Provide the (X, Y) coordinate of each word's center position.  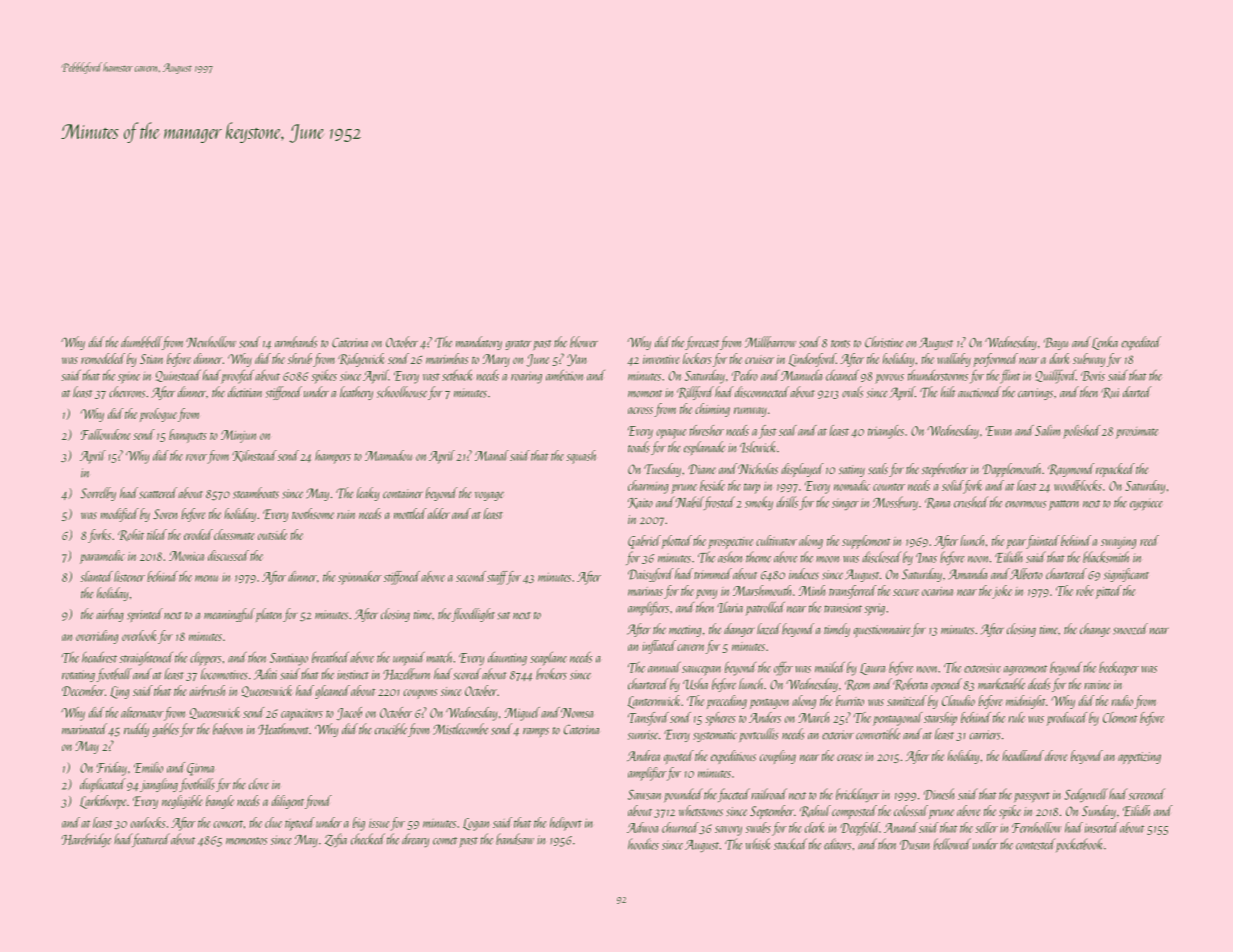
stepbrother (945, 470)
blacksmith (1106, 557)
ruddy (136, 730)
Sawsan (644, 795)
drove (1056, 755)
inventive (661, 359)
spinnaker (360, 578)
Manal (492, 455)
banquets (188, 436)
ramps (536, 732)
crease (849, 757)
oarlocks (148, 822)
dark (1060, 358)
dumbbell (141, 342)
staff (497, 578)
